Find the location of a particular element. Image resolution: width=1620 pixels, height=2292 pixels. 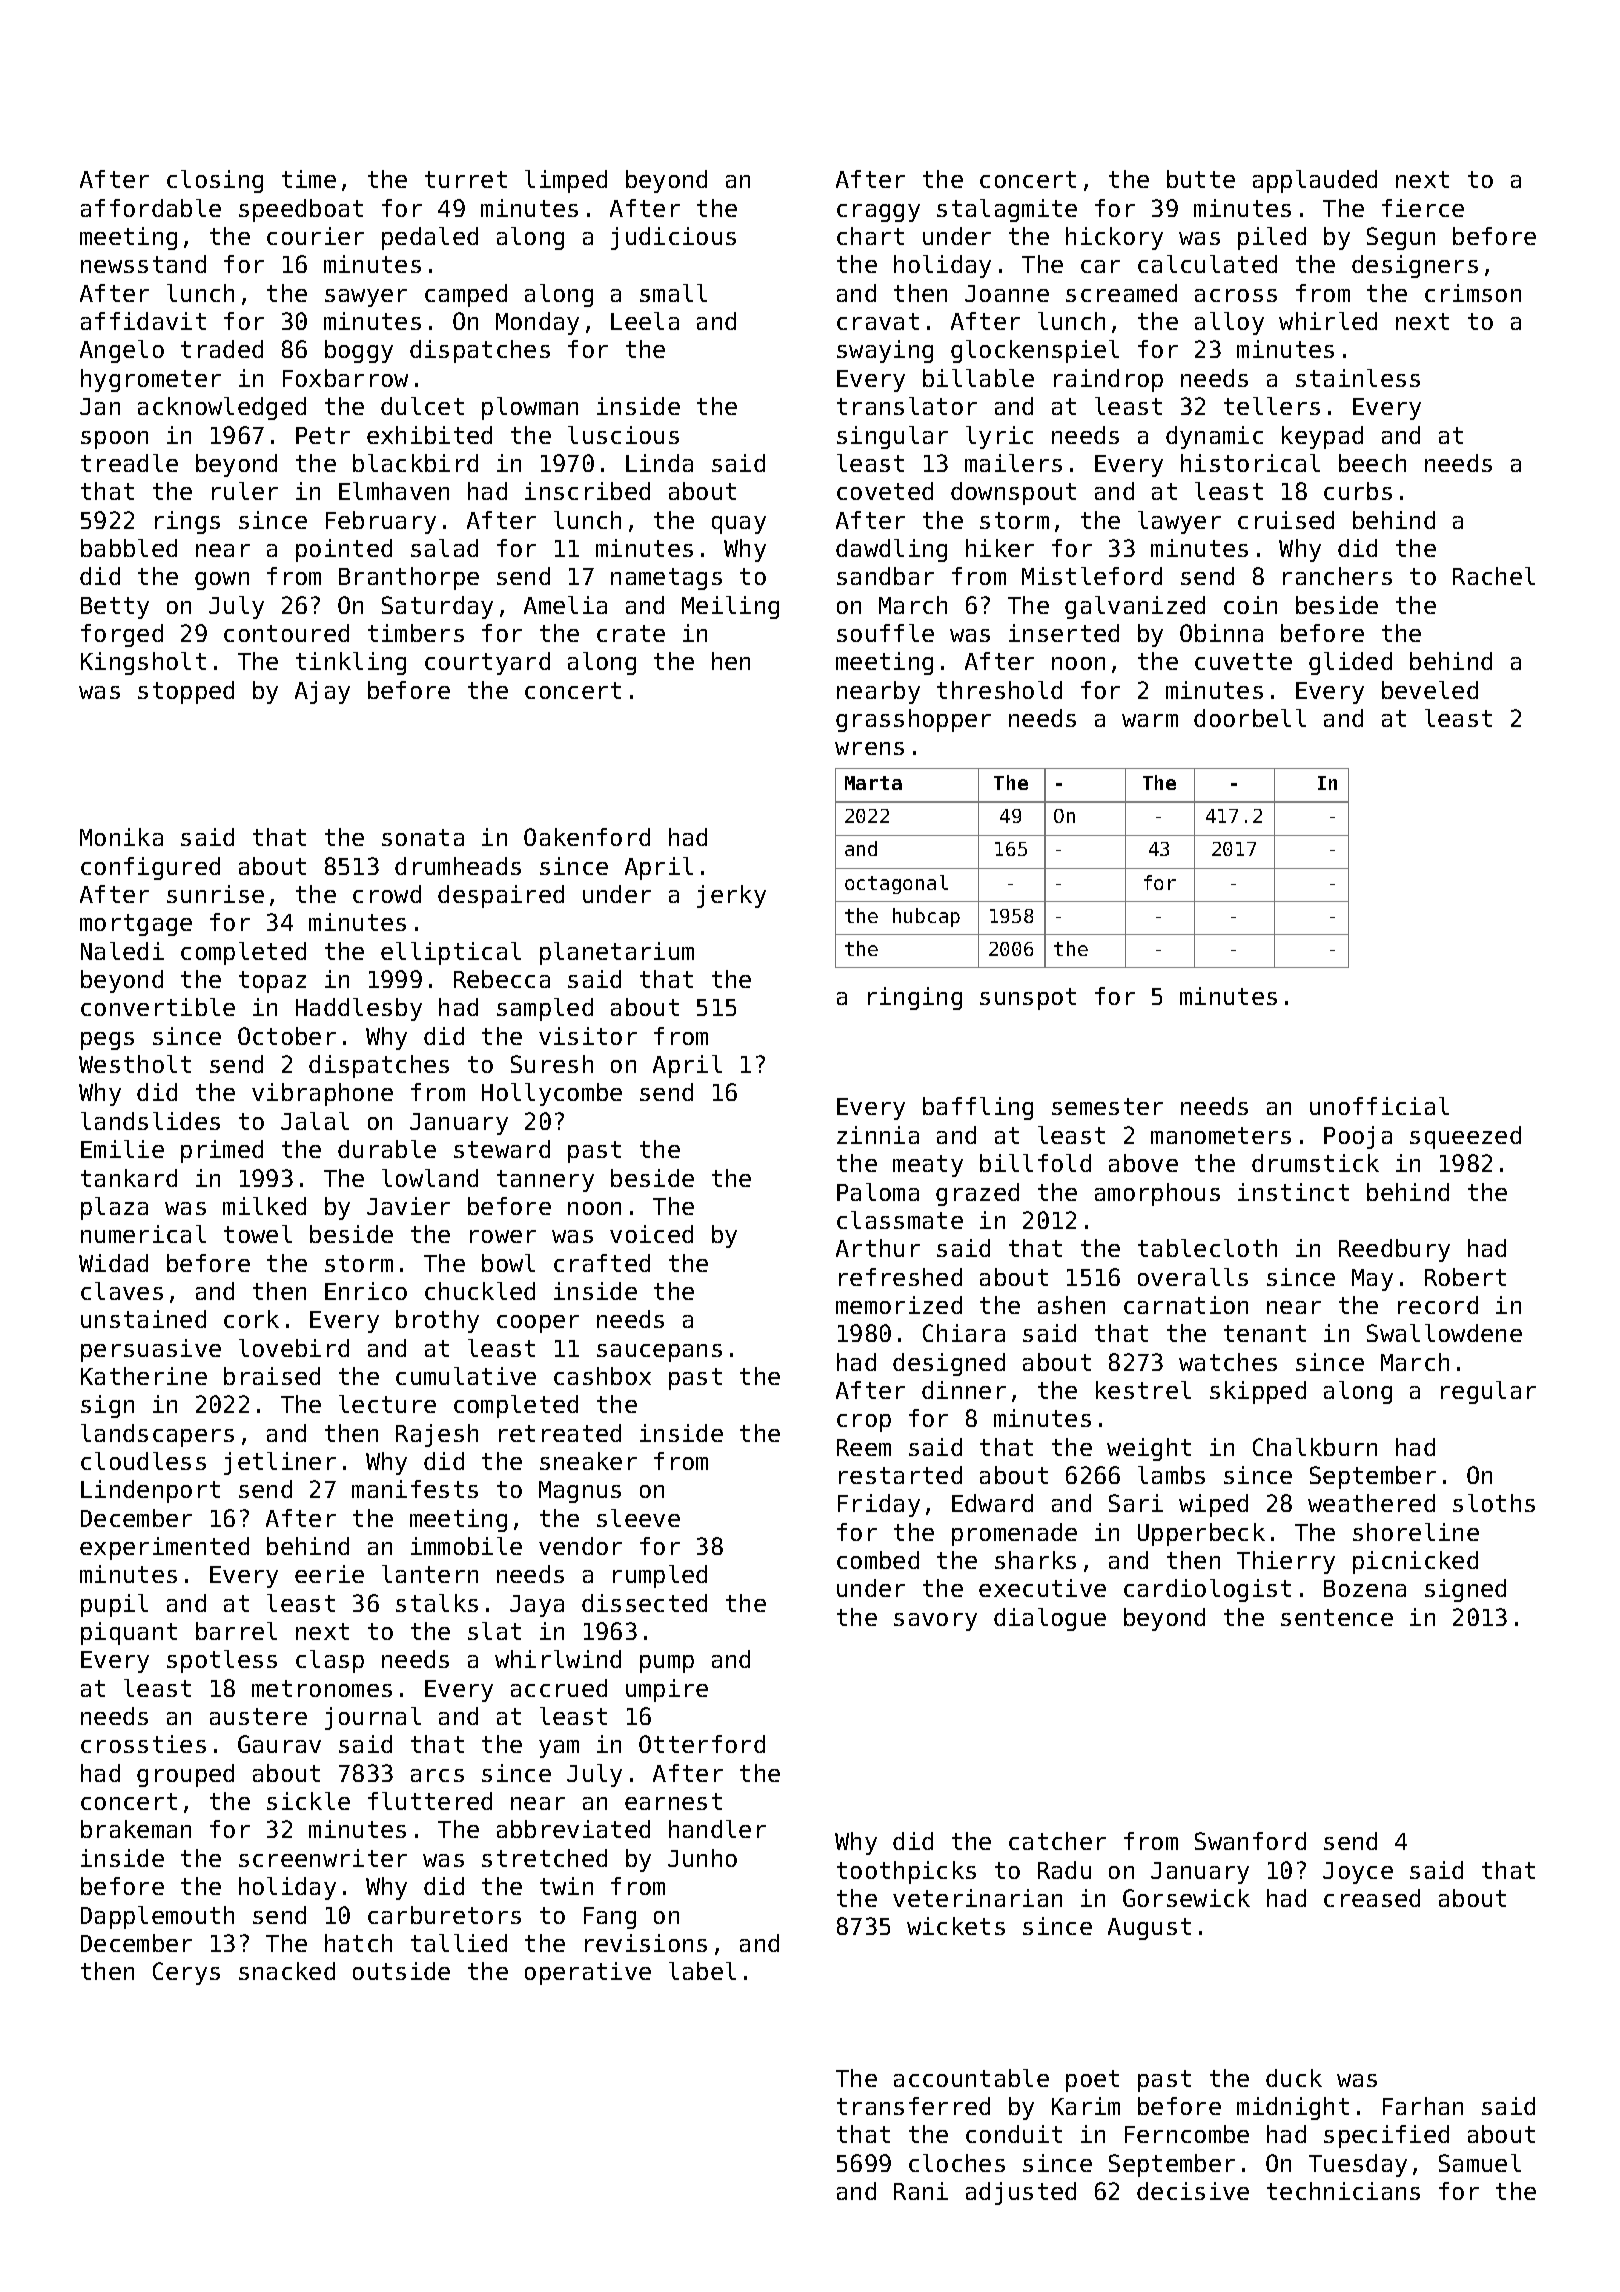

Robert is located at coordinates (1465, 1277).
